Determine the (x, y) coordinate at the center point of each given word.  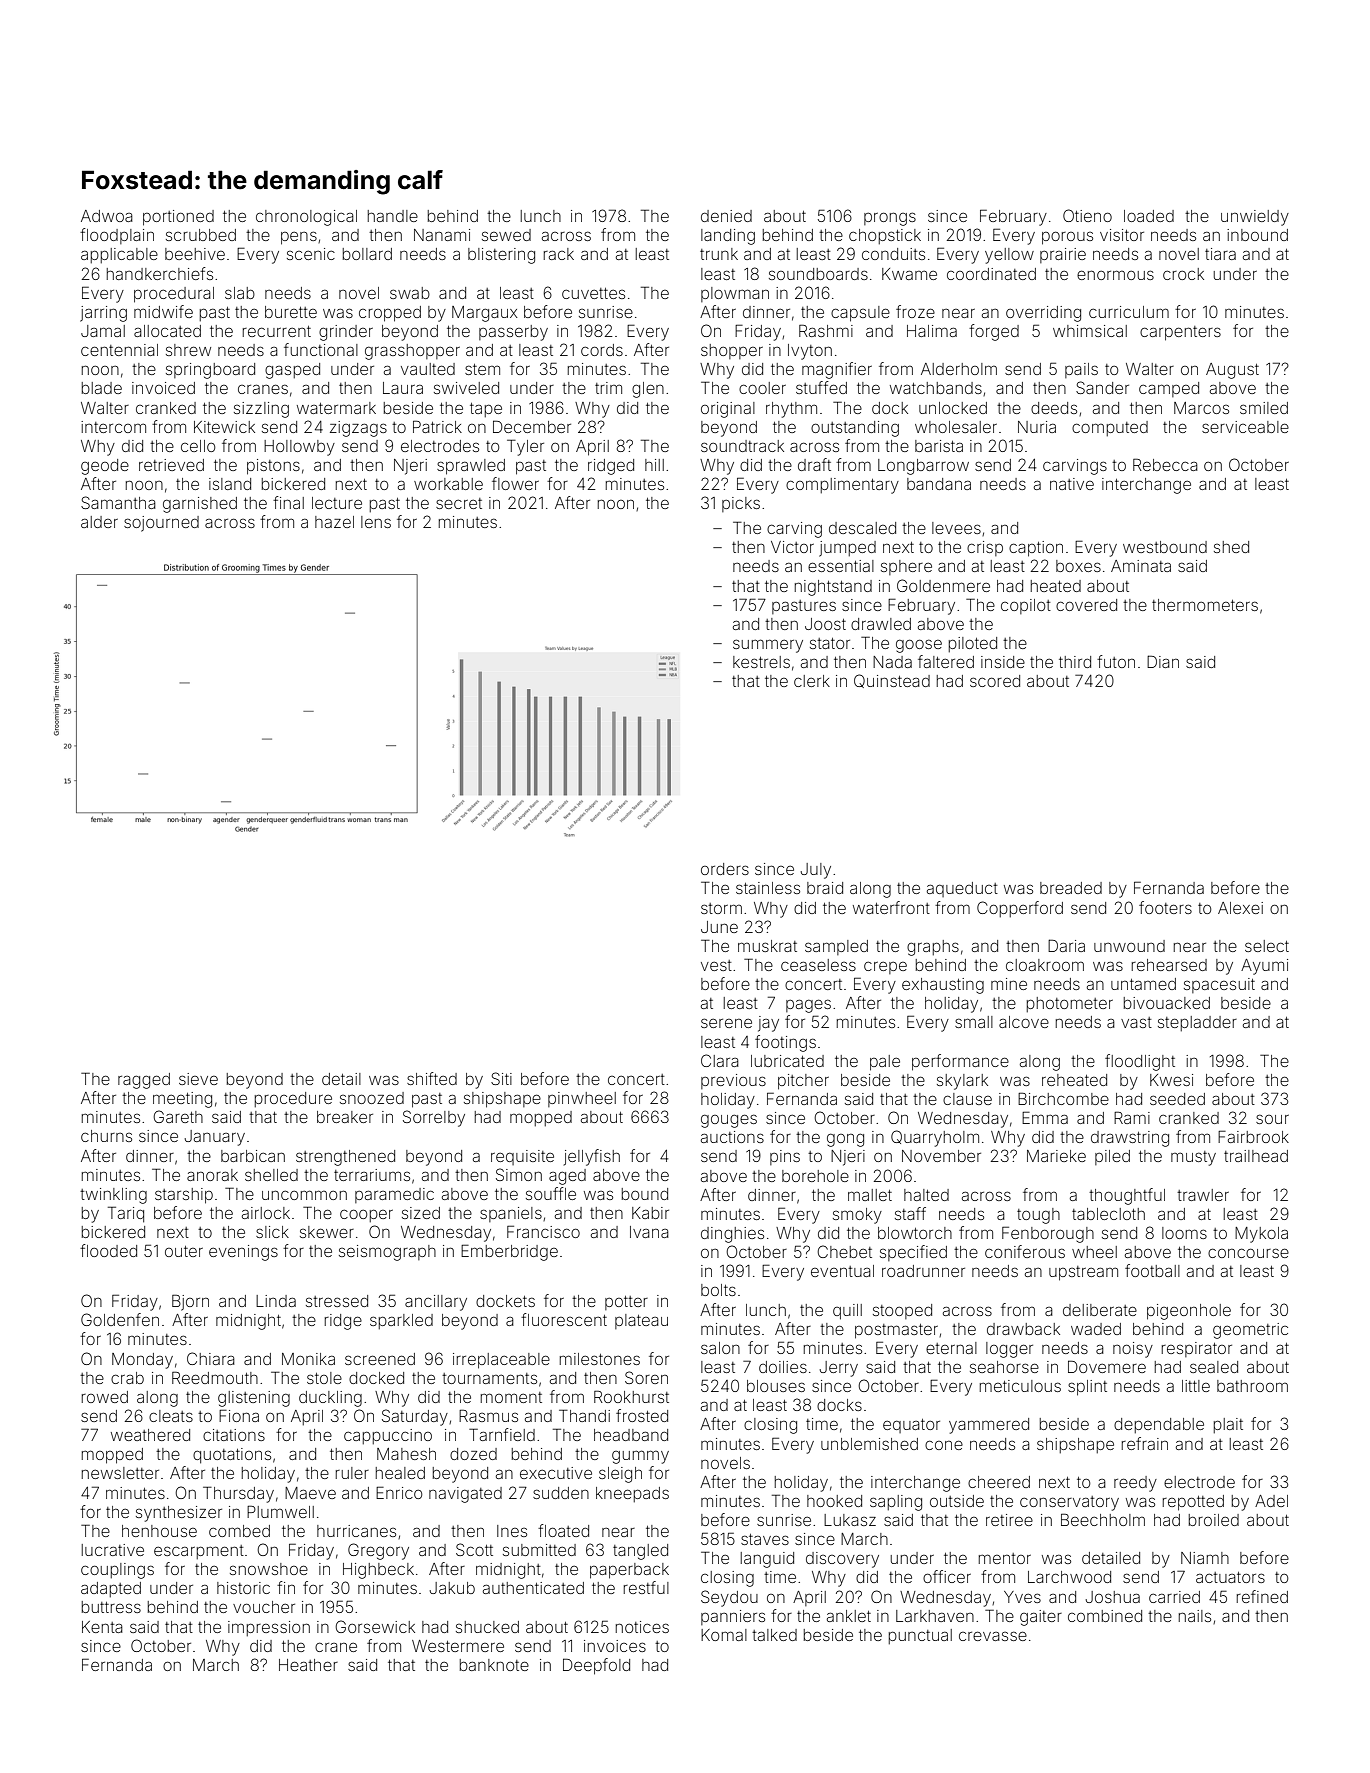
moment (511, 1397)
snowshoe (269, 1569)
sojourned (161, 524)
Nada (892, 662)
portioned (178, 218)
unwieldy (1255, 218)
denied (726, 216)
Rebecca (1165, 464)
